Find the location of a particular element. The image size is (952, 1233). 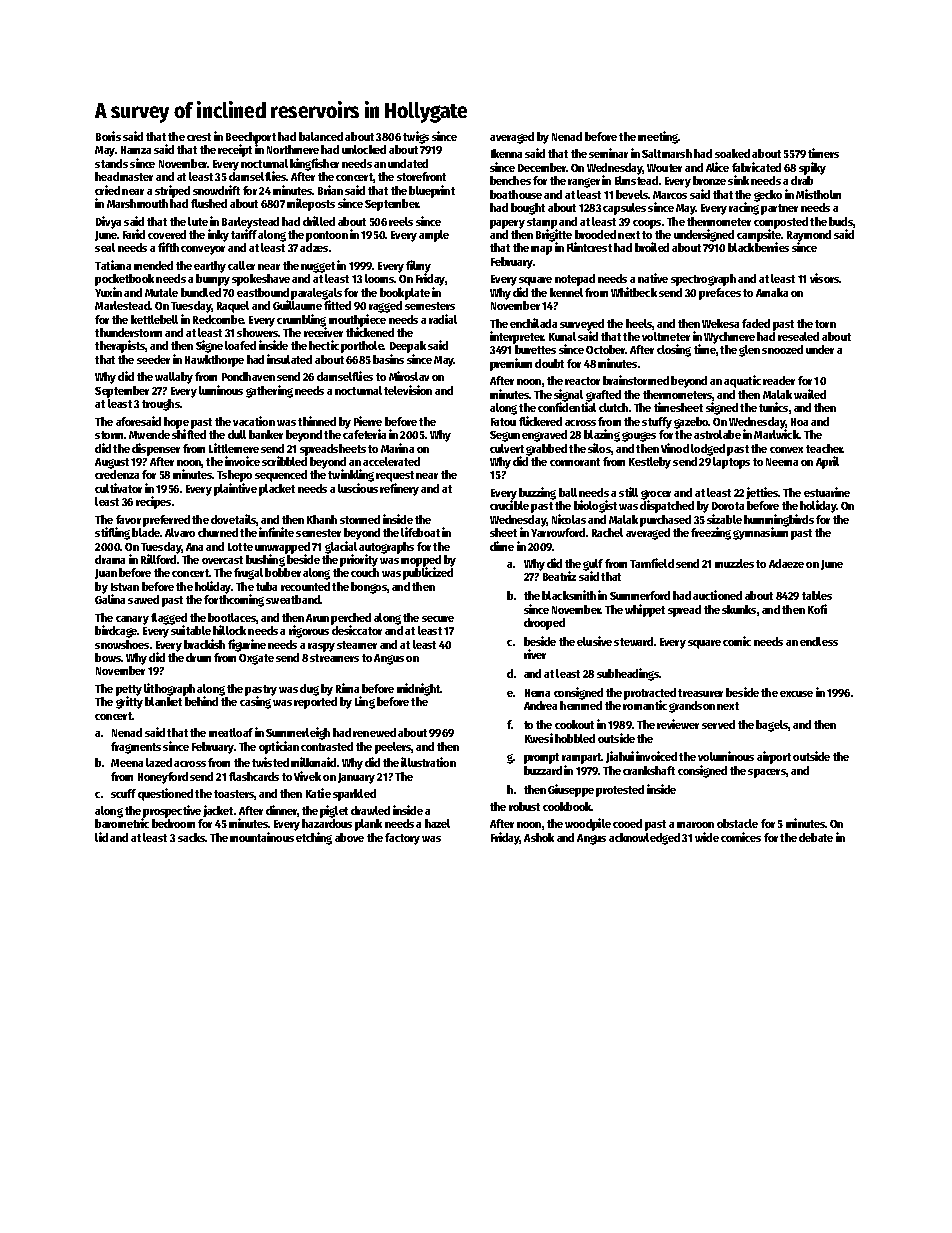

estuarine is located at coordinates (827, 492).
